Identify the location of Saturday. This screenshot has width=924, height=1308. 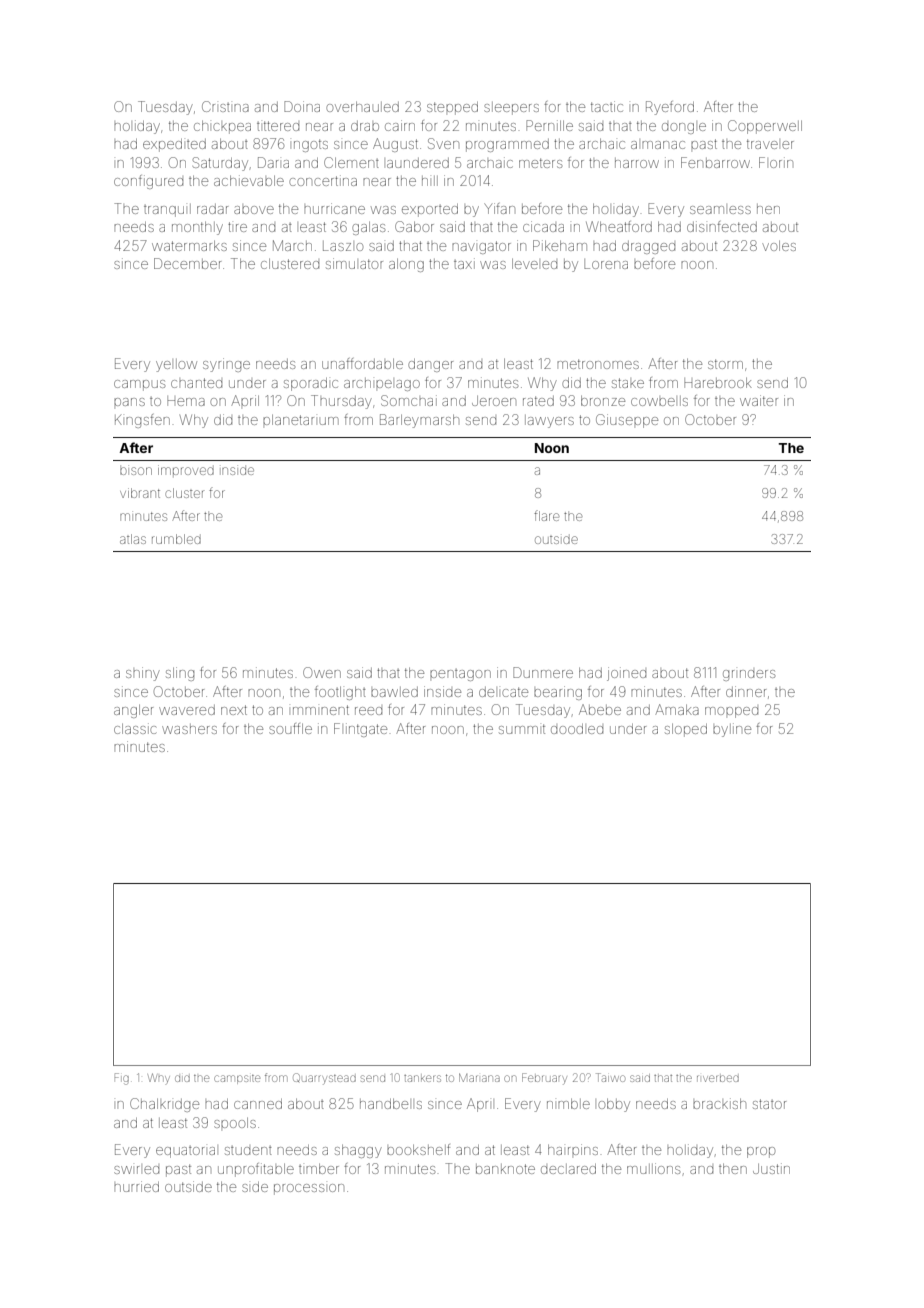
(220, 164).
